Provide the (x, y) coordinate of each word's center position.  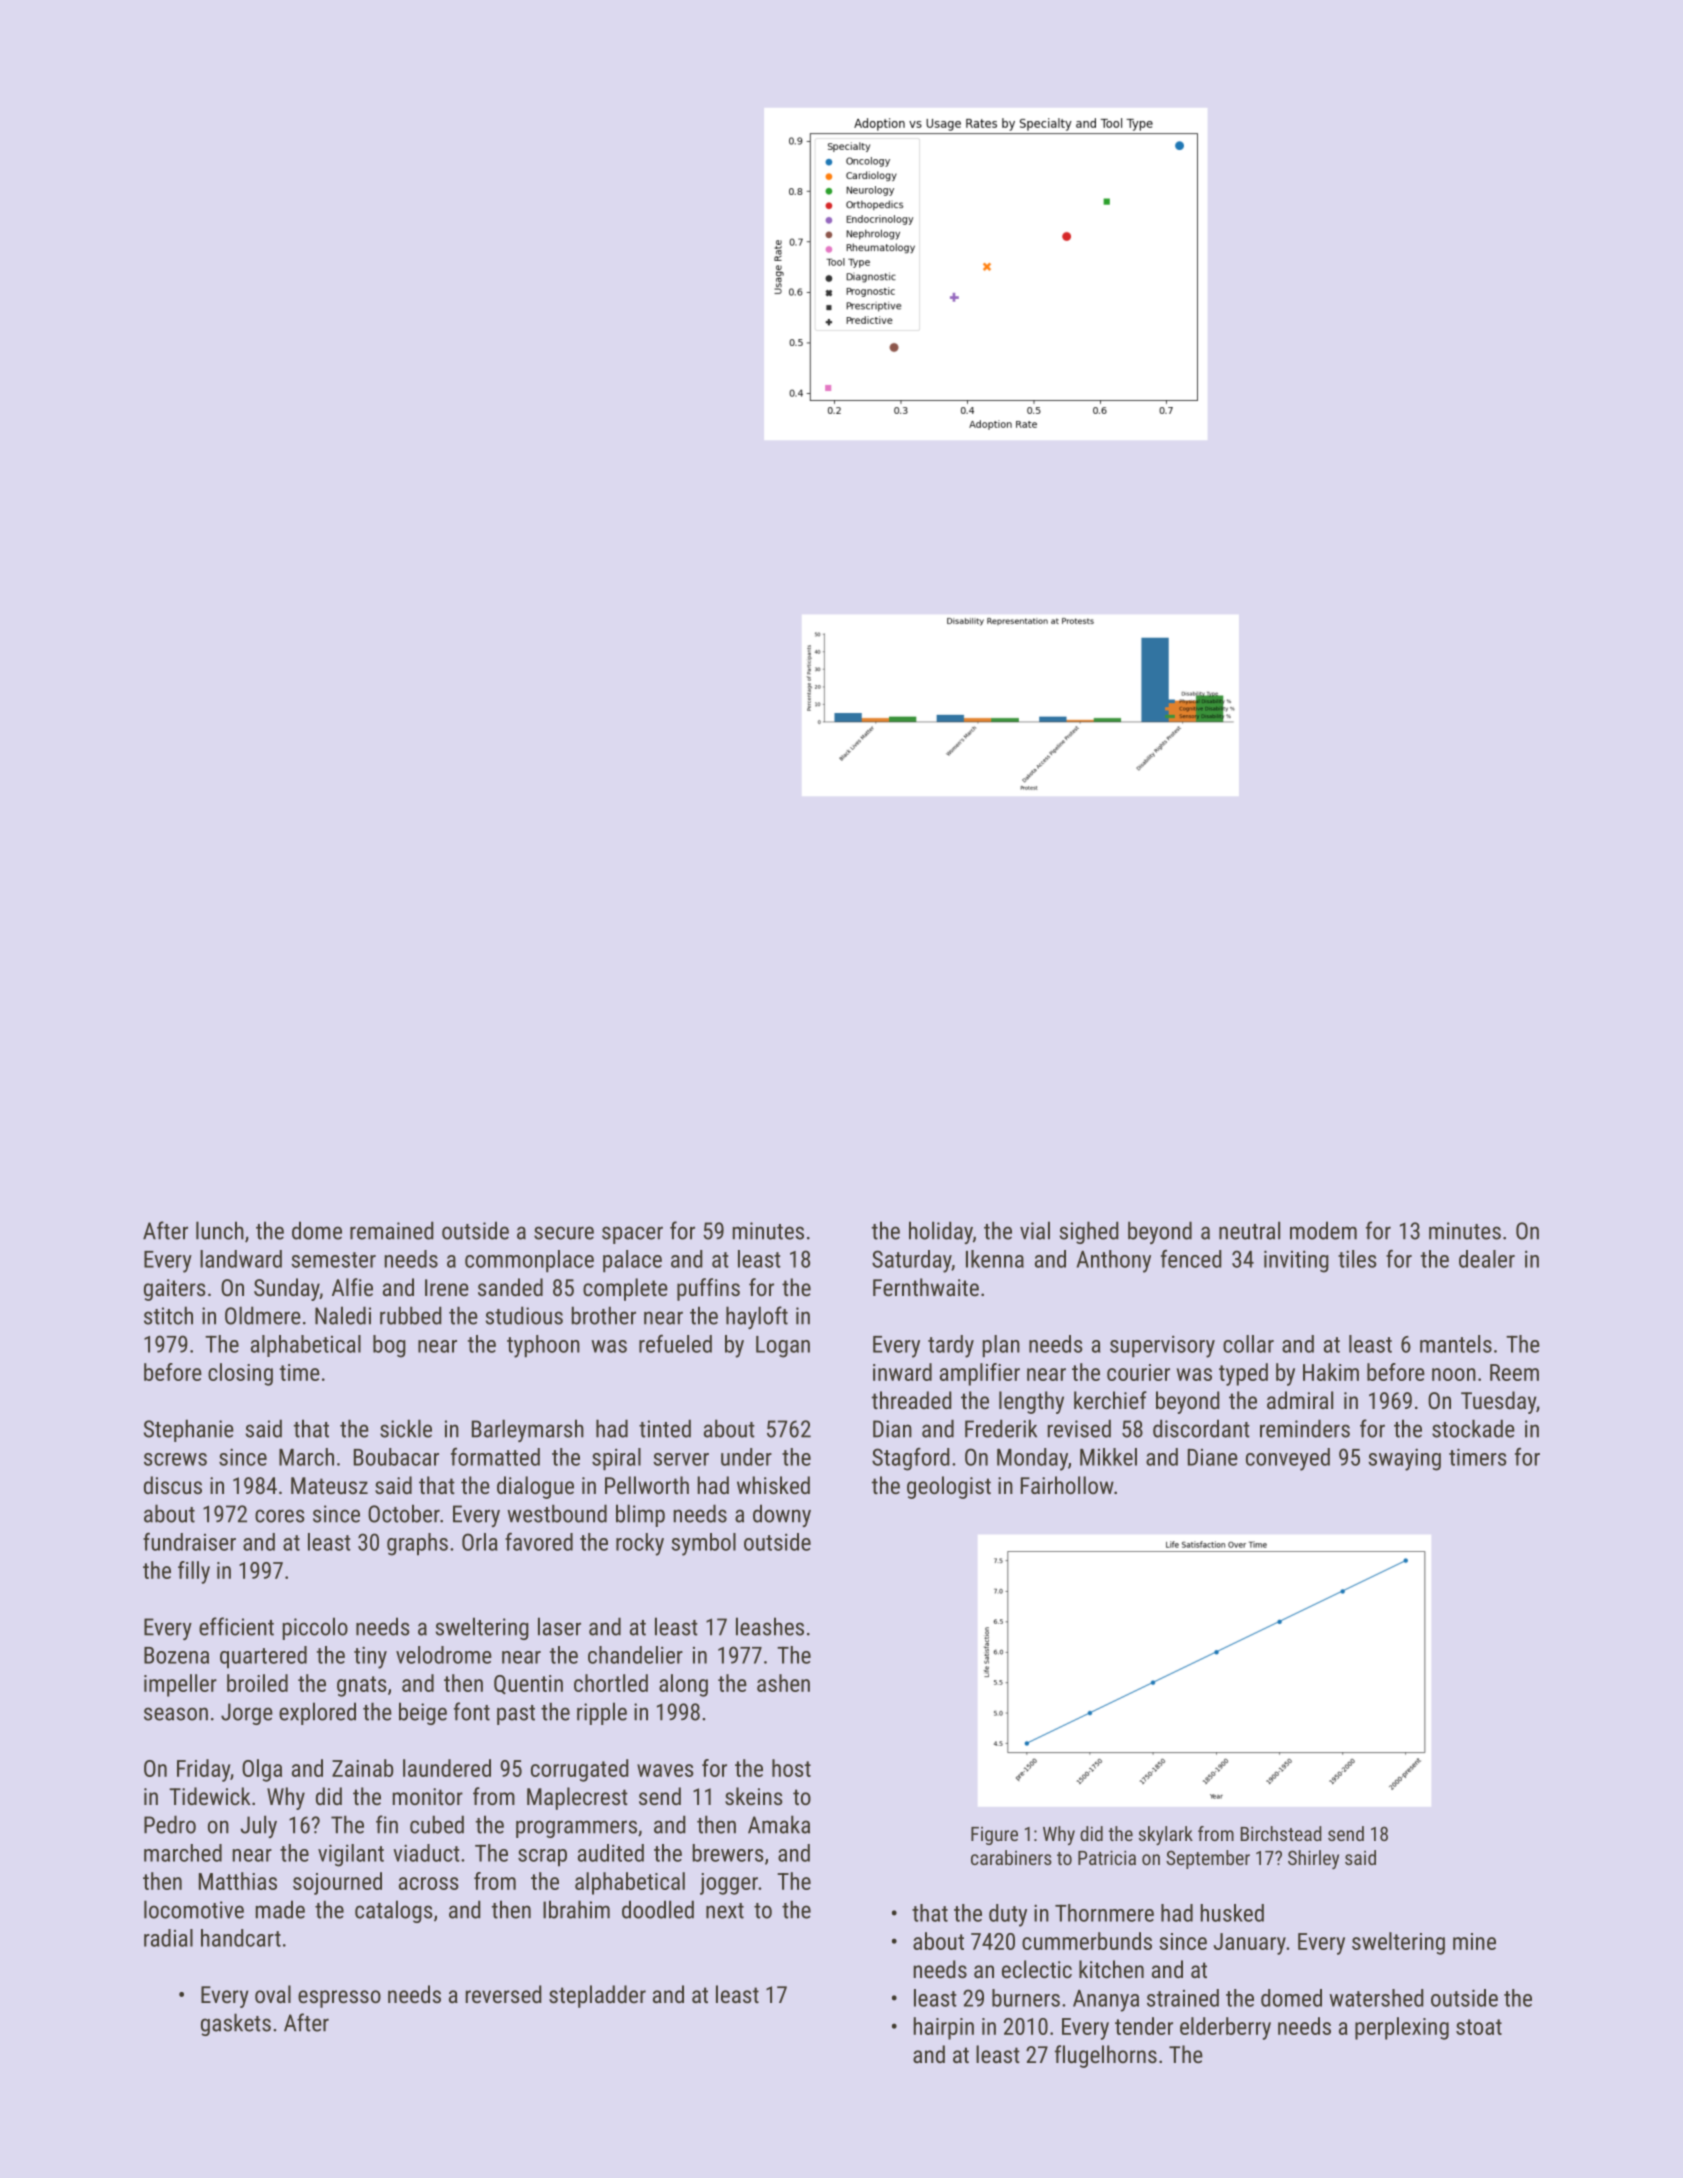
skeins (754, 1796)
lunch (220, 1230)
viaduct (426, 1853)
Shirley (1313, 1859)
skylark (1166, 1835)
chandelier (635, 1655)
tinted (665, 1428)
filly (194, 1572)
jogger (729, 1884)
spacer (632, 1235)
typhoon (543, 1346)
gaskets (236, 2024)
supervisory (1162, 1346)
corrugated (580, 1770)
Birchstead (1281, 1833)
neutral (1249, 1230)
